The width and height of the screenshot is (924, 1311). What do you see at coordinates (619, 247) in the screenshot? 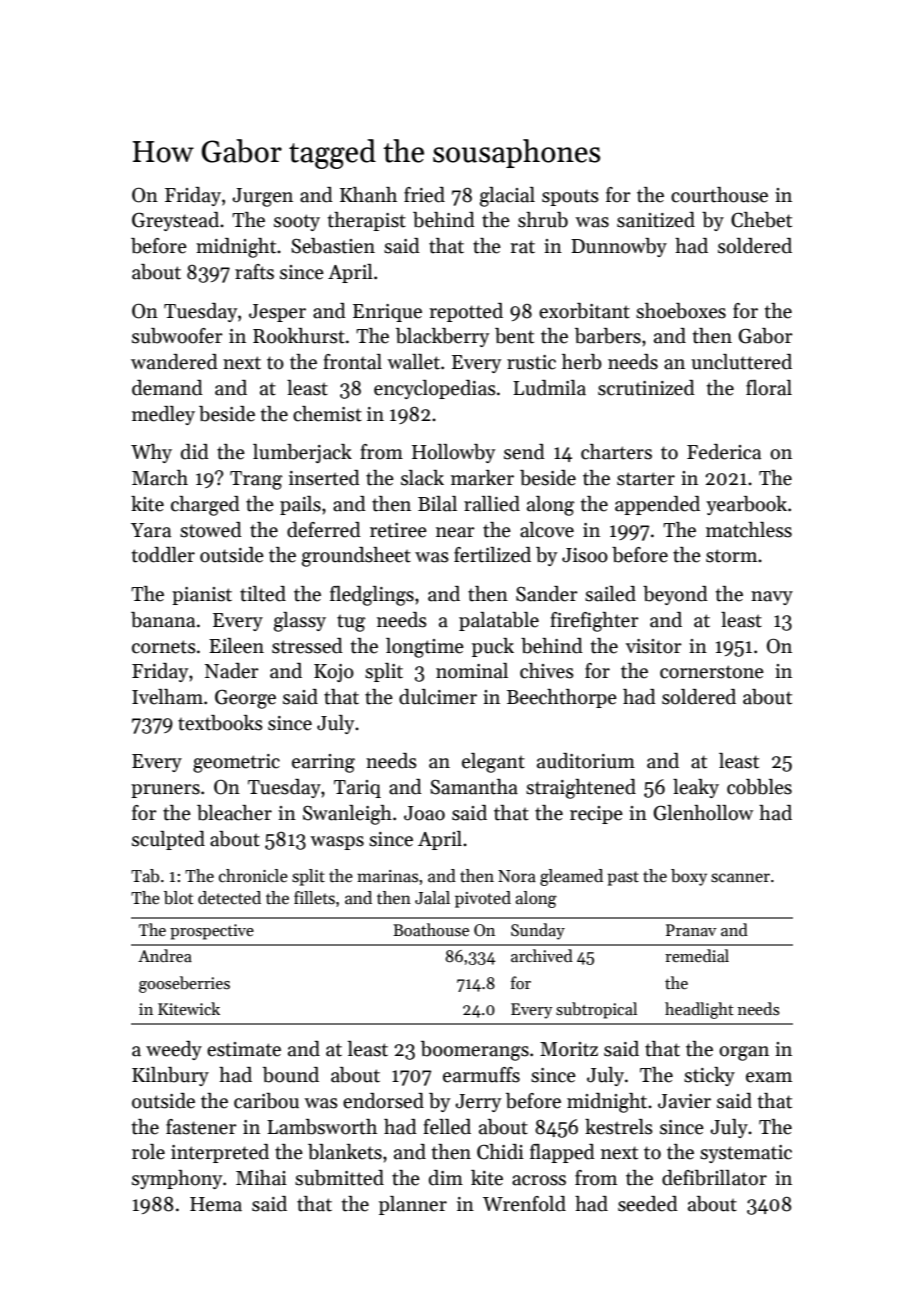
I see `Dunnowby` at bounding box center [619, 247].
